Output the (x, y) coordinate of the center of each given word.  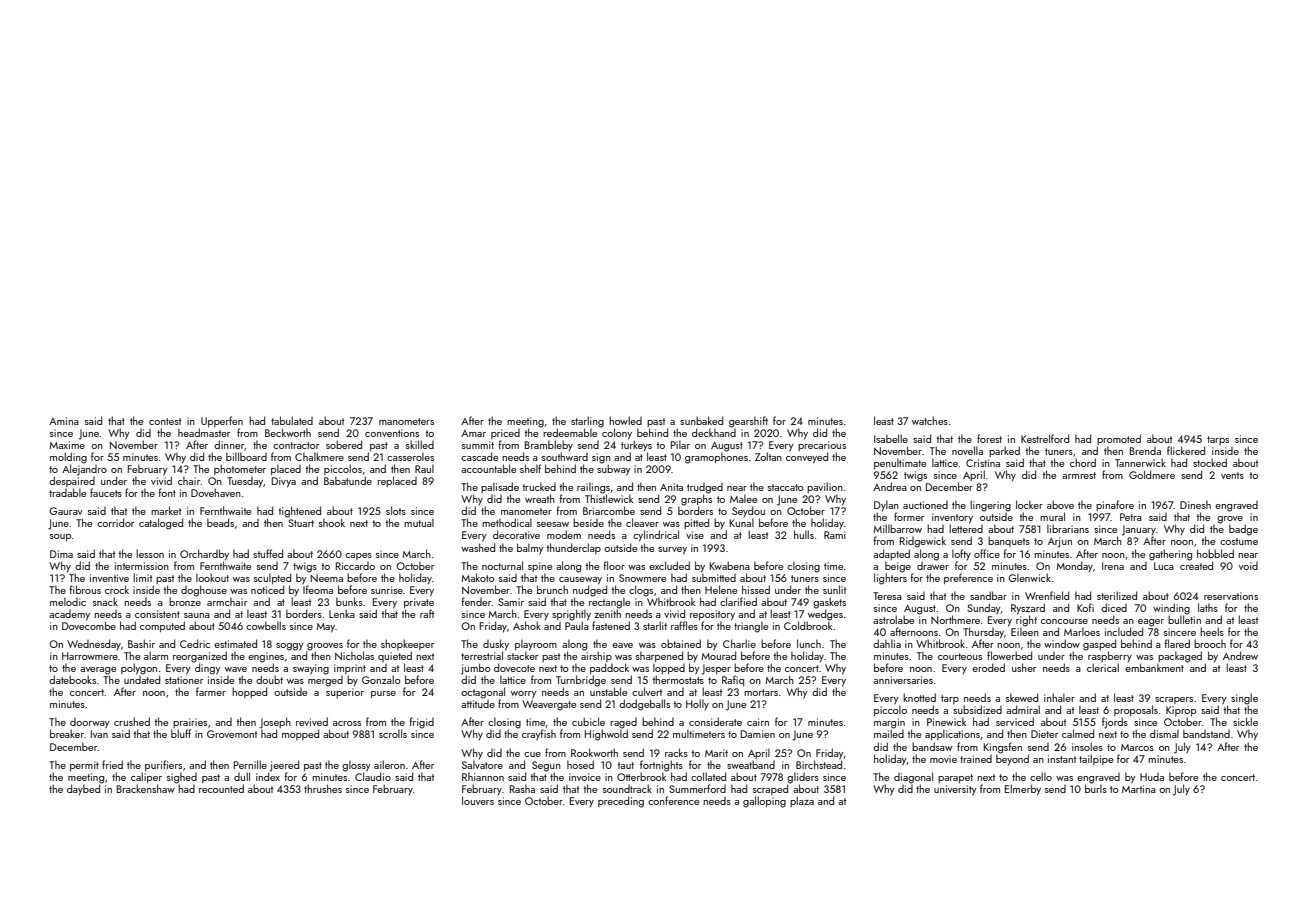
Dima (61, 554)
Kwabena (730, 565)
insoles (1087, 746)
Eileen (1025, 631)
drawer (933, 566)
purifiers (163, 765)
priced (505, 434)
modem (564, 534)
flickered (1186, 450)
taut (625, 765)
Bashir (141, 643)
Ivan (99, 734)
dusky (496, 645)
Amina (64, 421)
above (1060, 504)
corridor (115, 522)
